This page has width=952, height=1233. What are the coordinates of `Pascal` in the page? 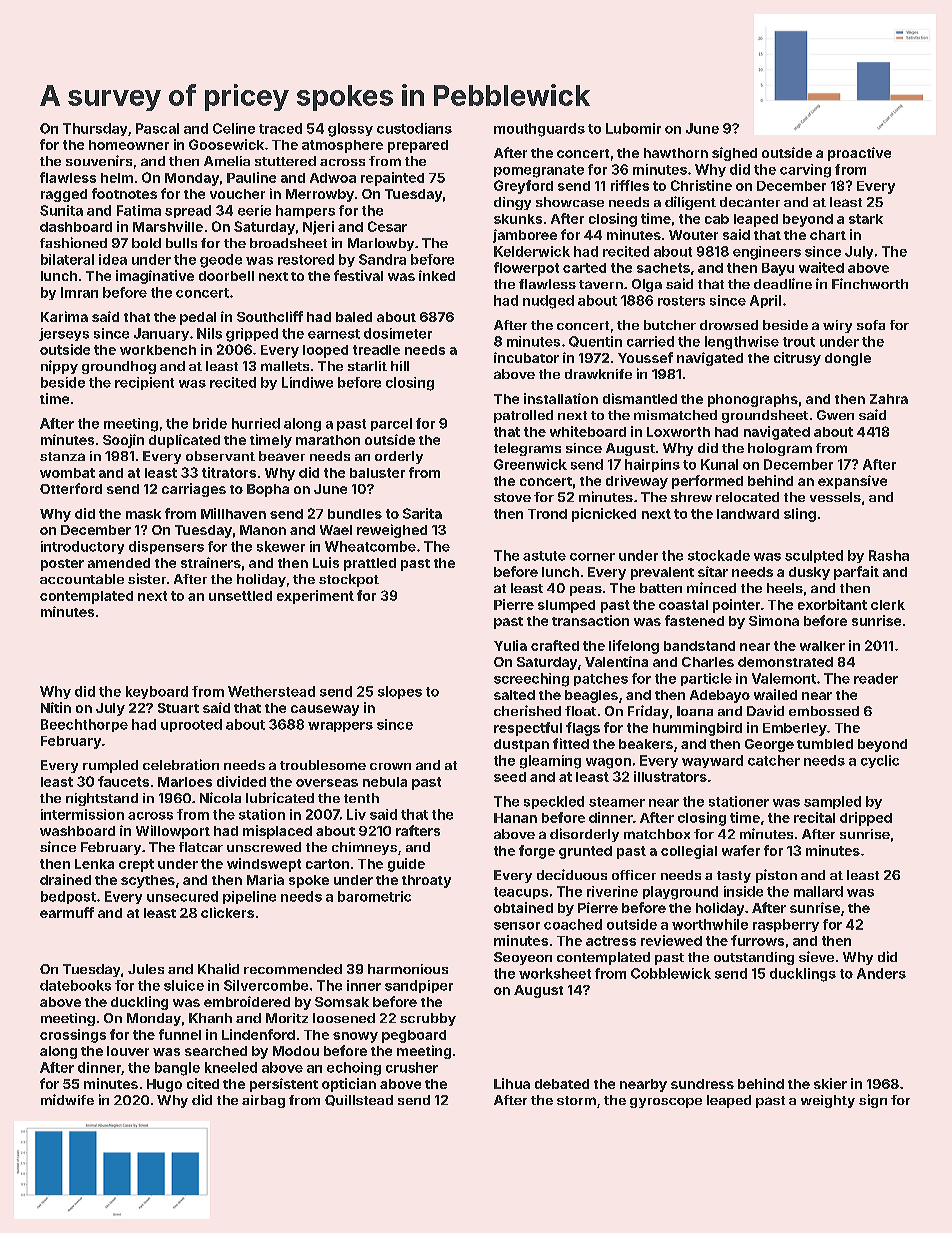 It's located at (157, 128).
